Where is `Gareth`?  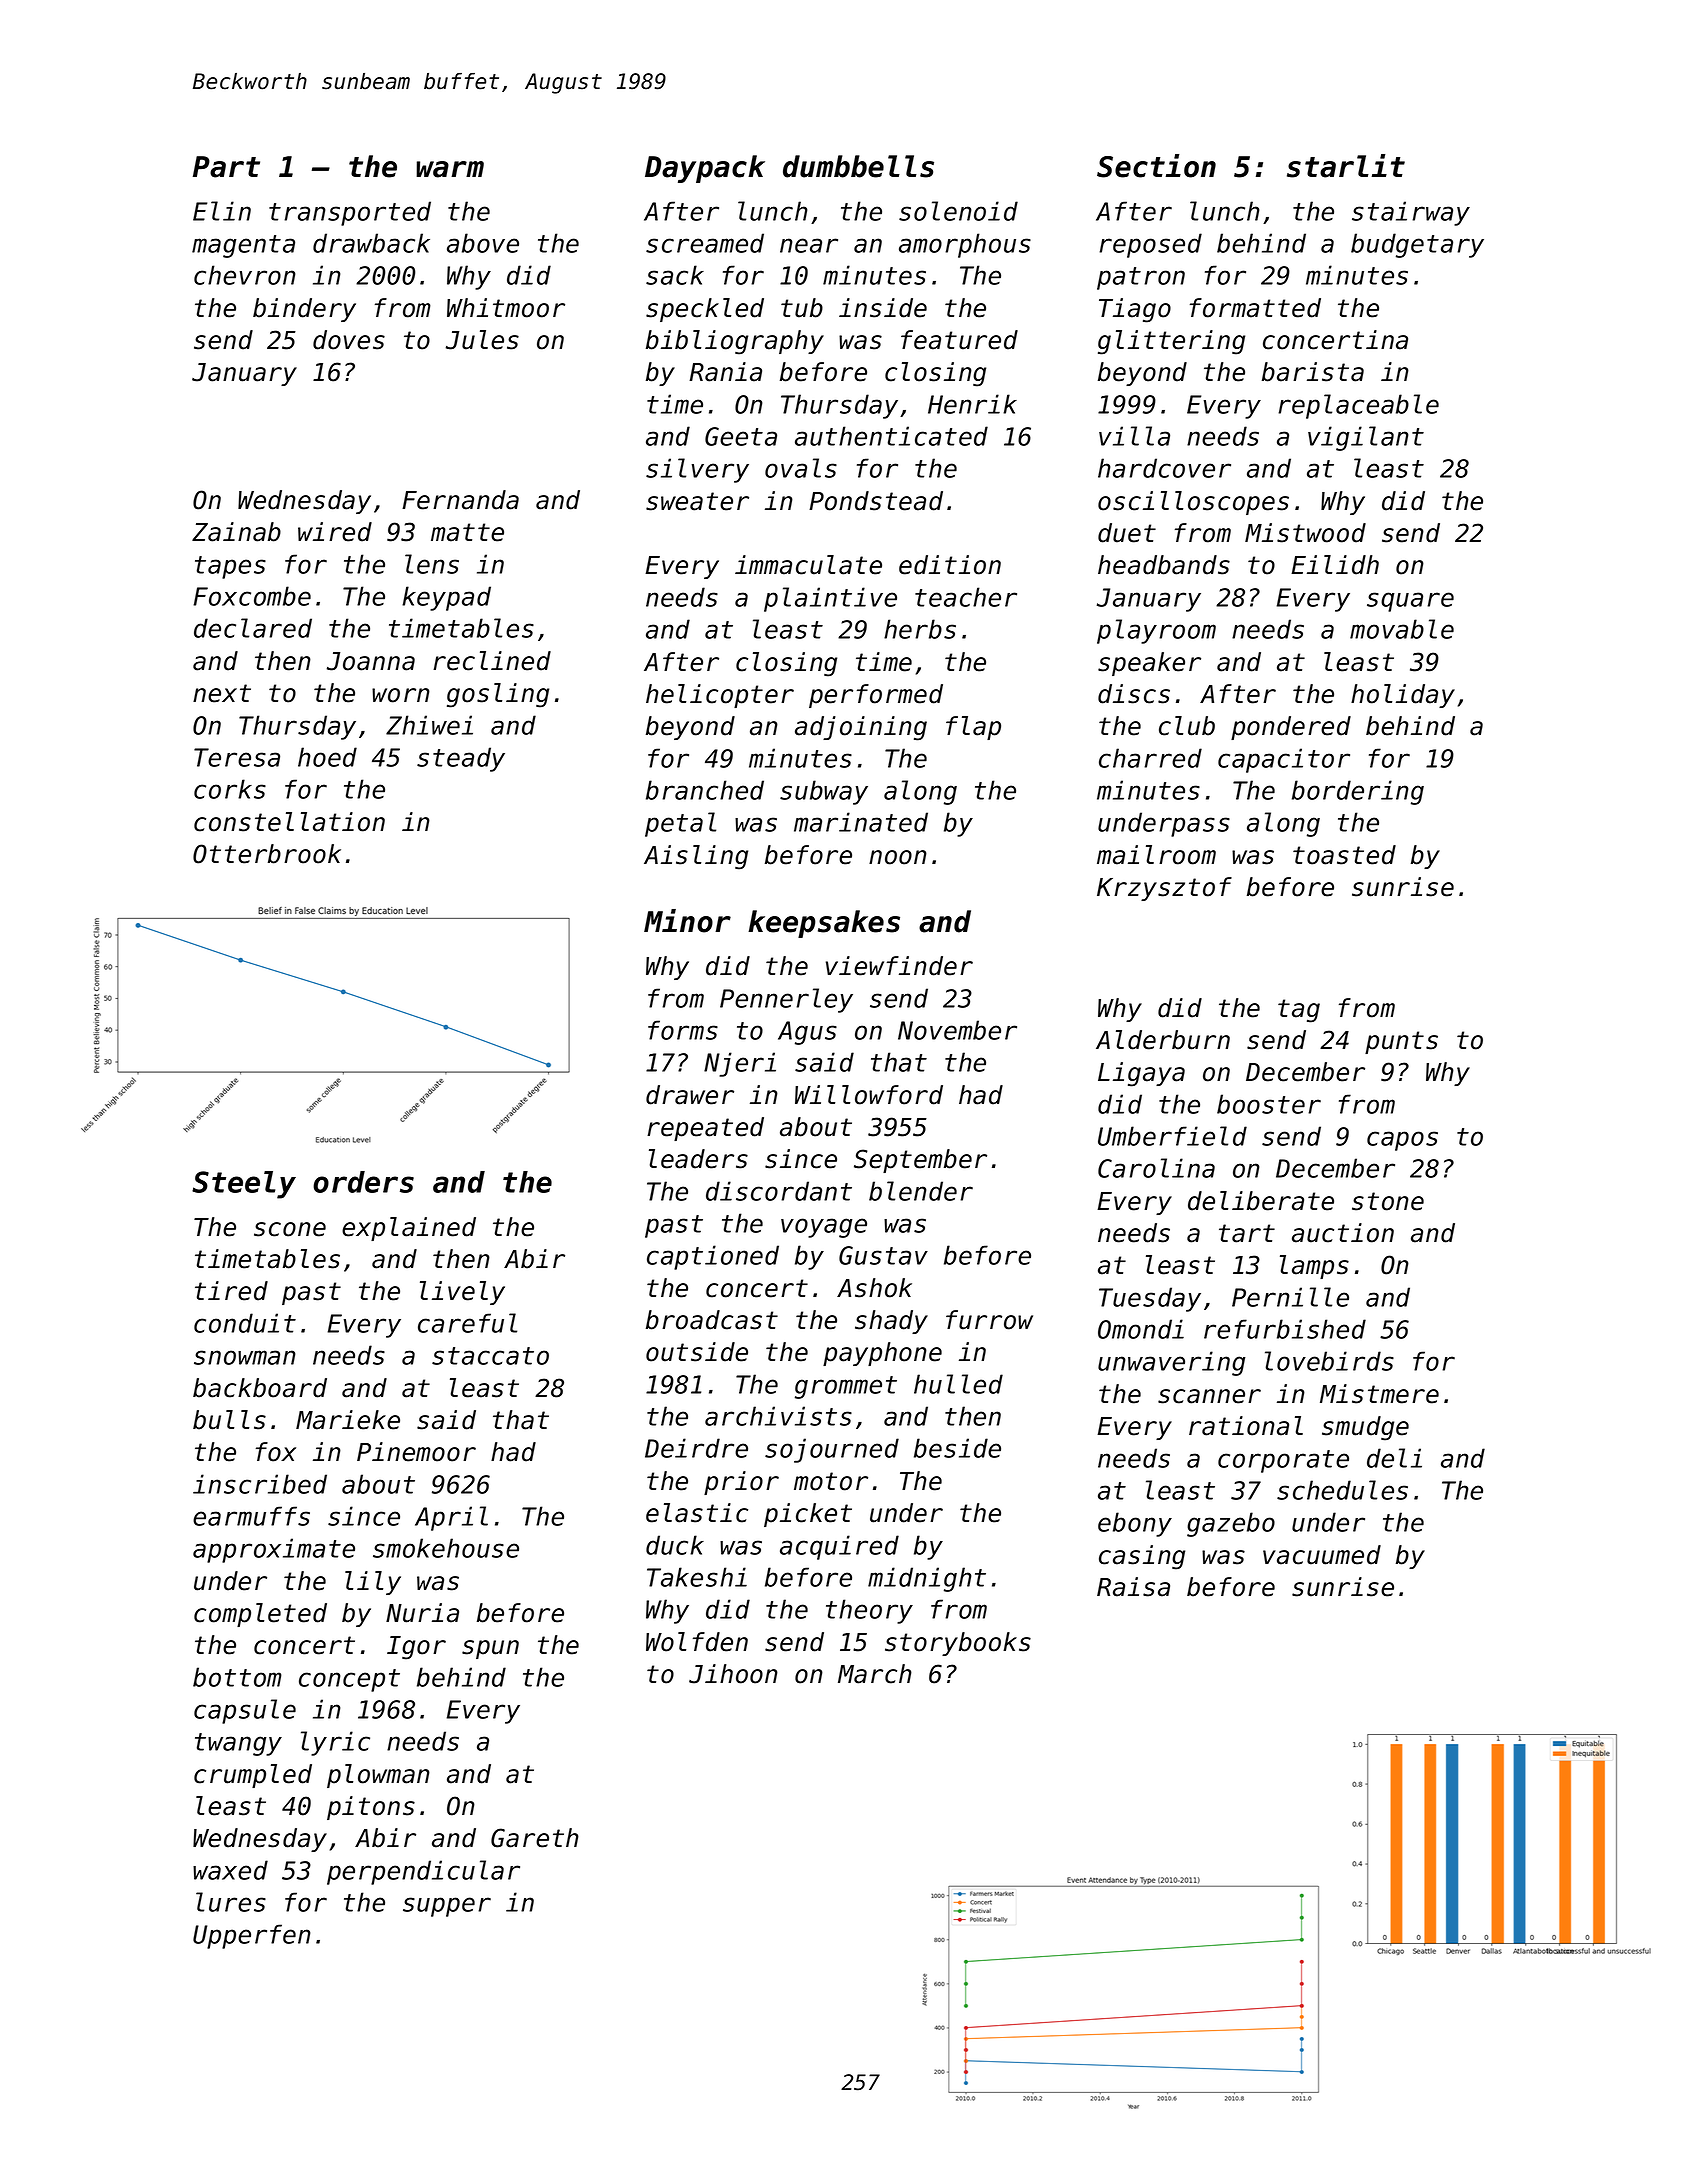 Gareth is located at coordinates (535, 1838).
